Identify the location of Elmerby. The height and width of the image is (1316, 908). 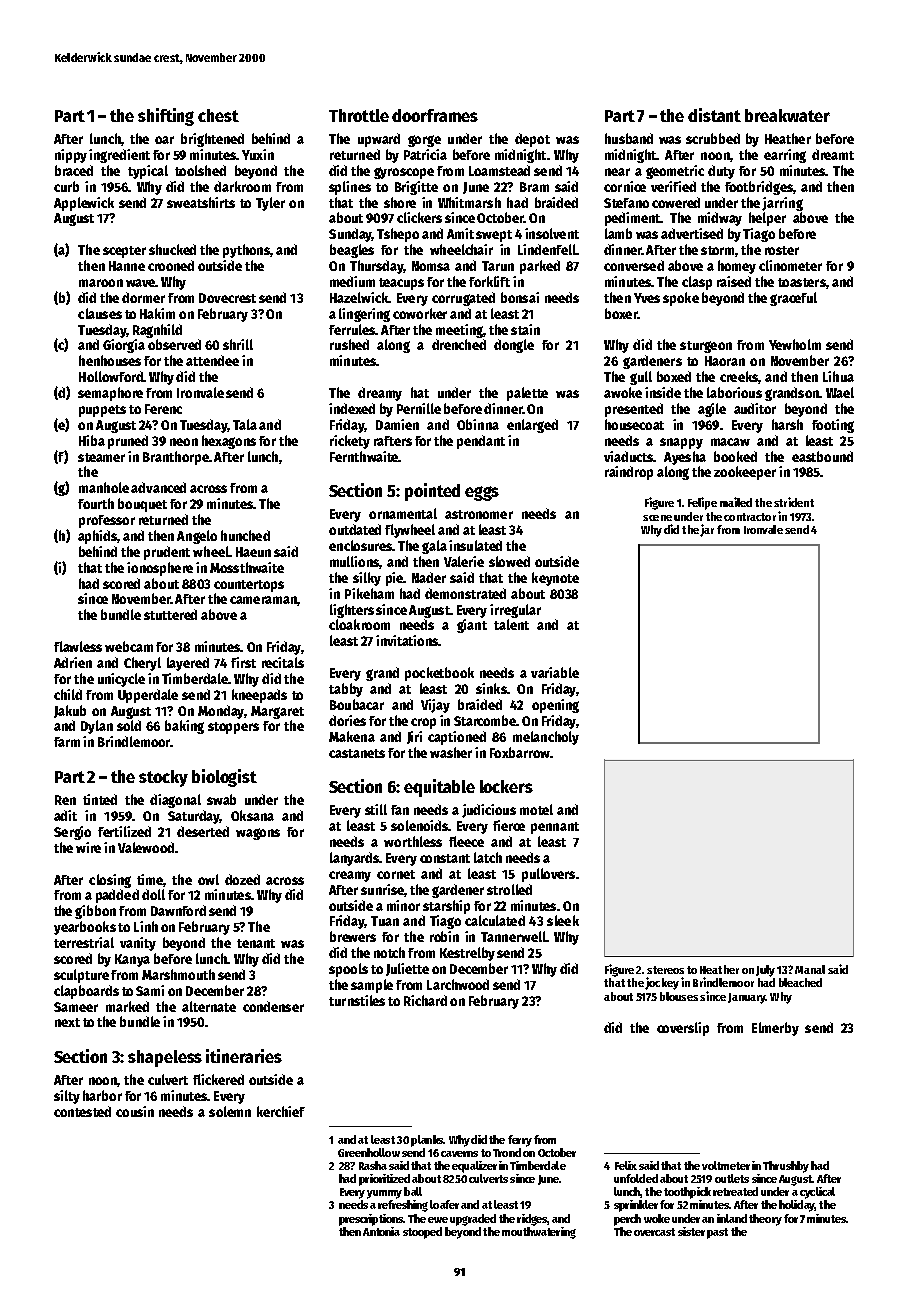
(775, 1029).
